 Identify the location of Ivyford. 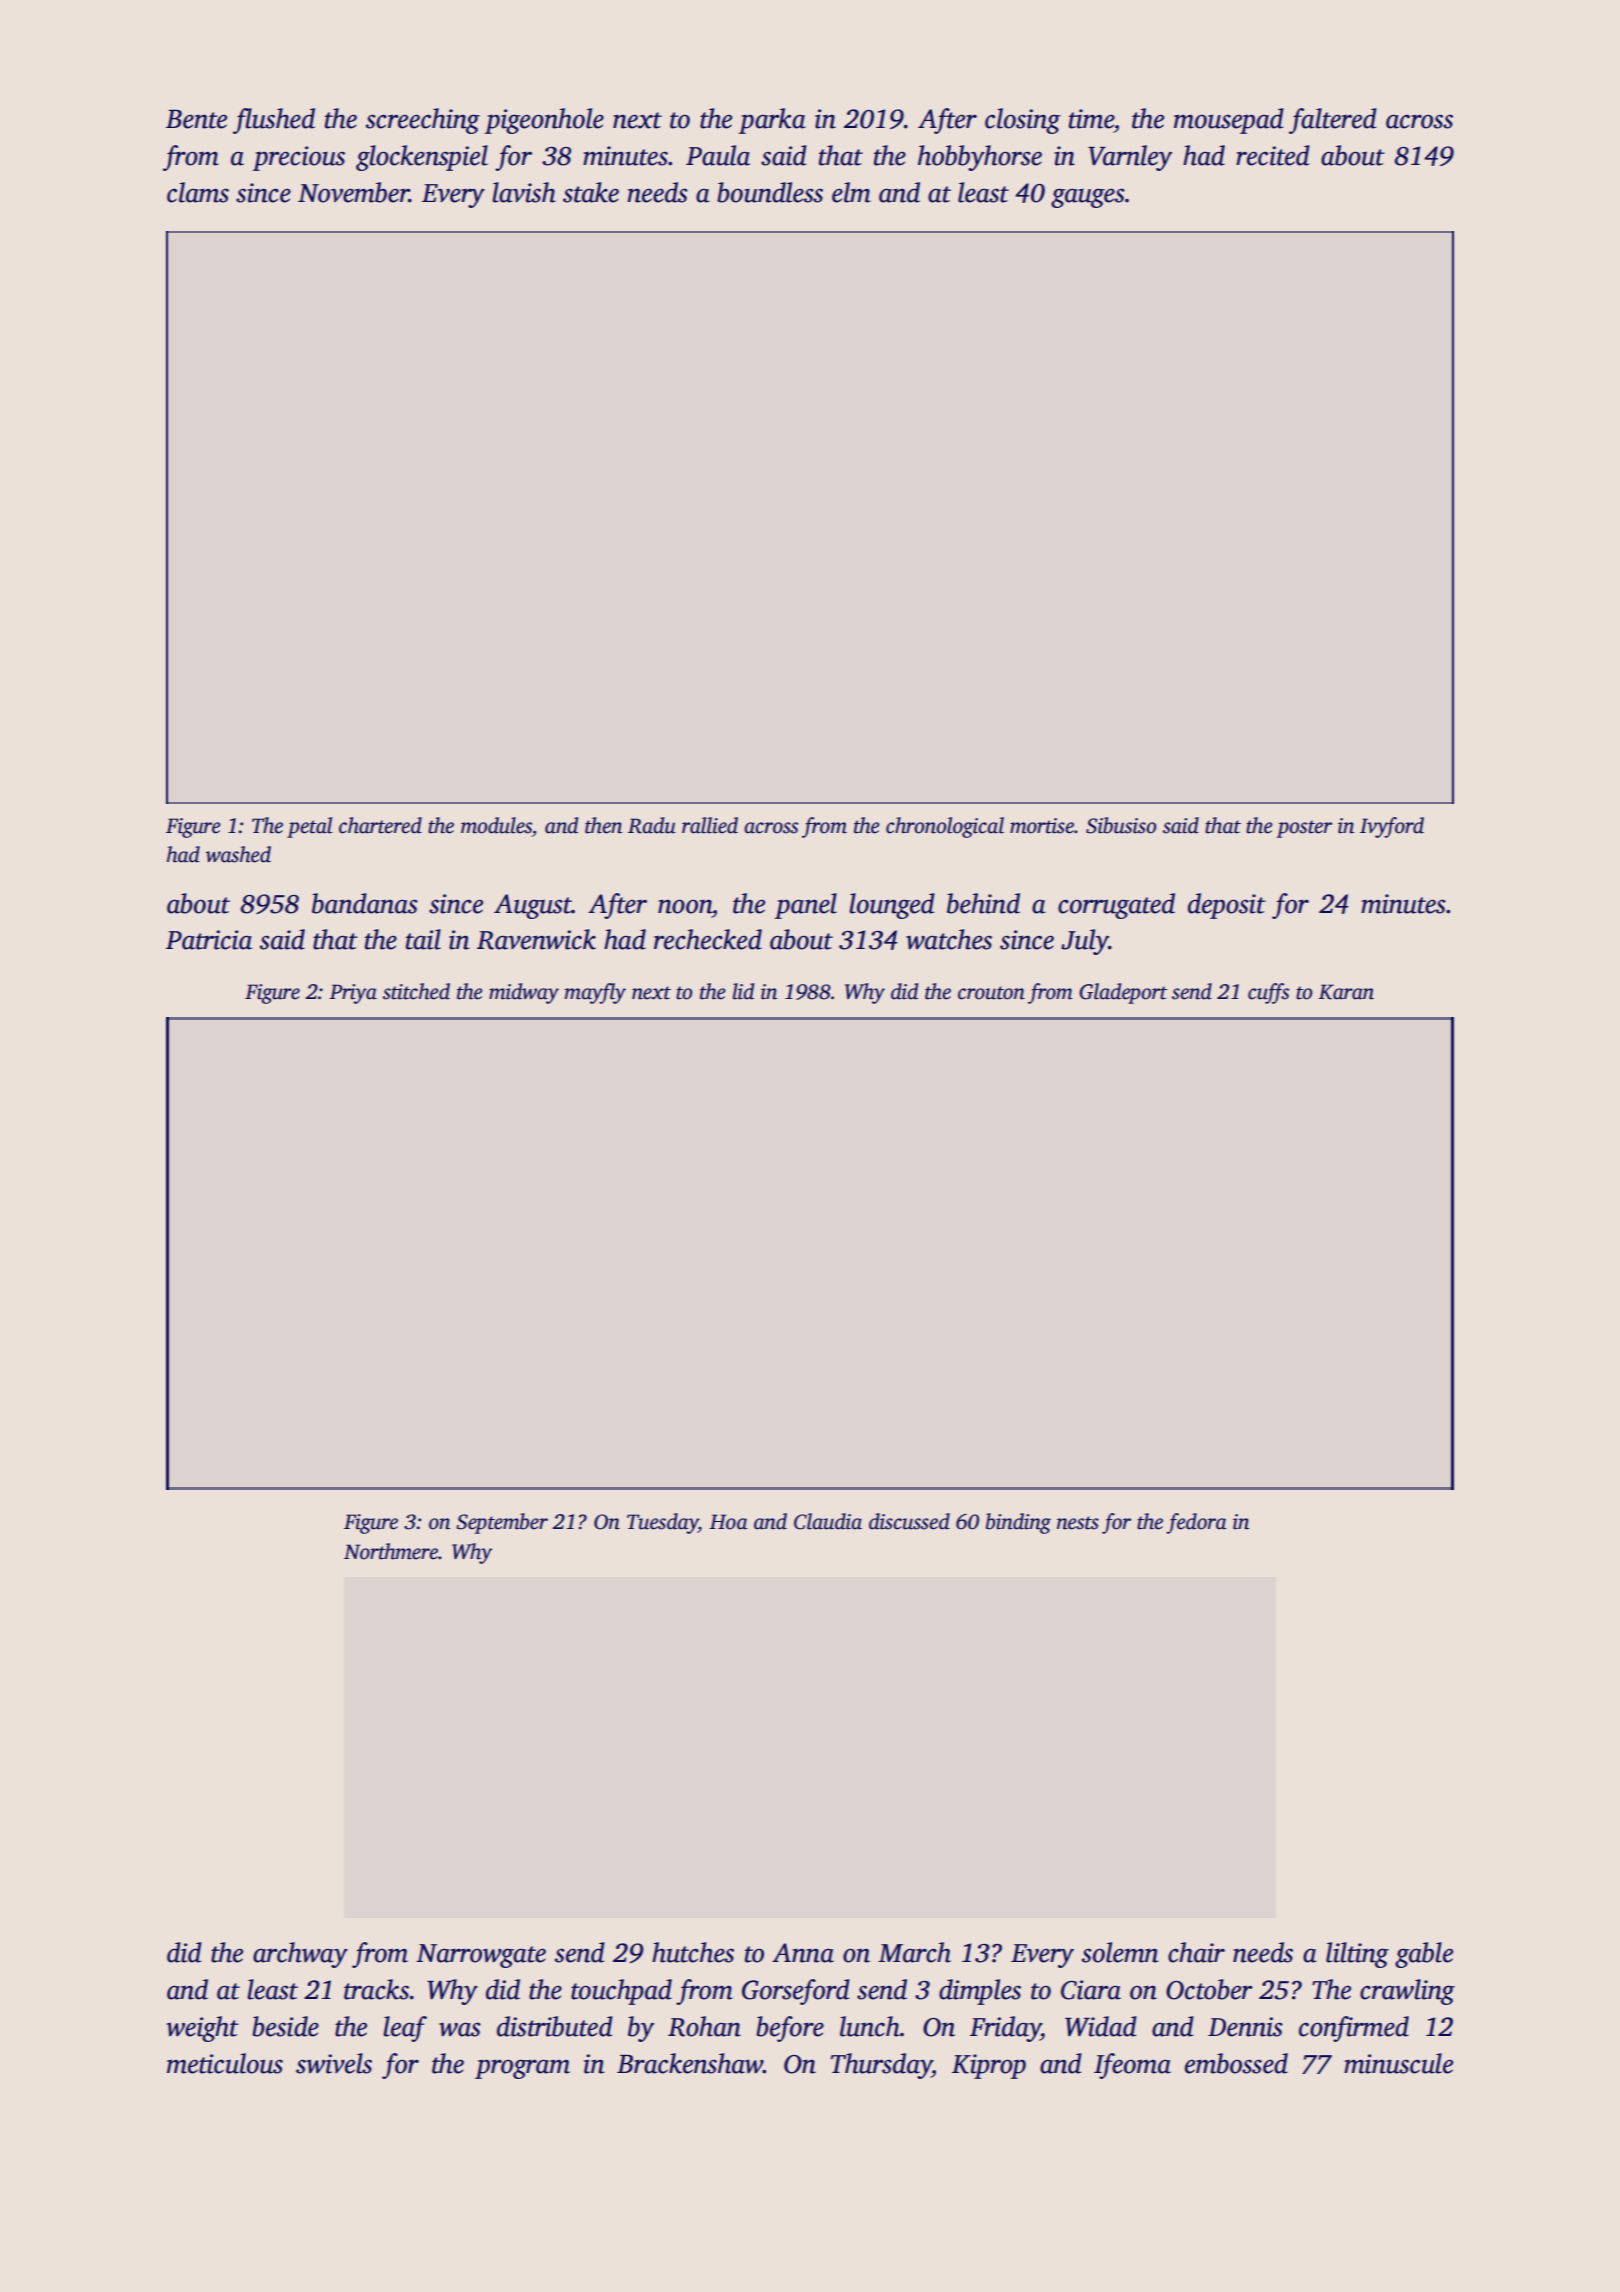
(1392, 827).
